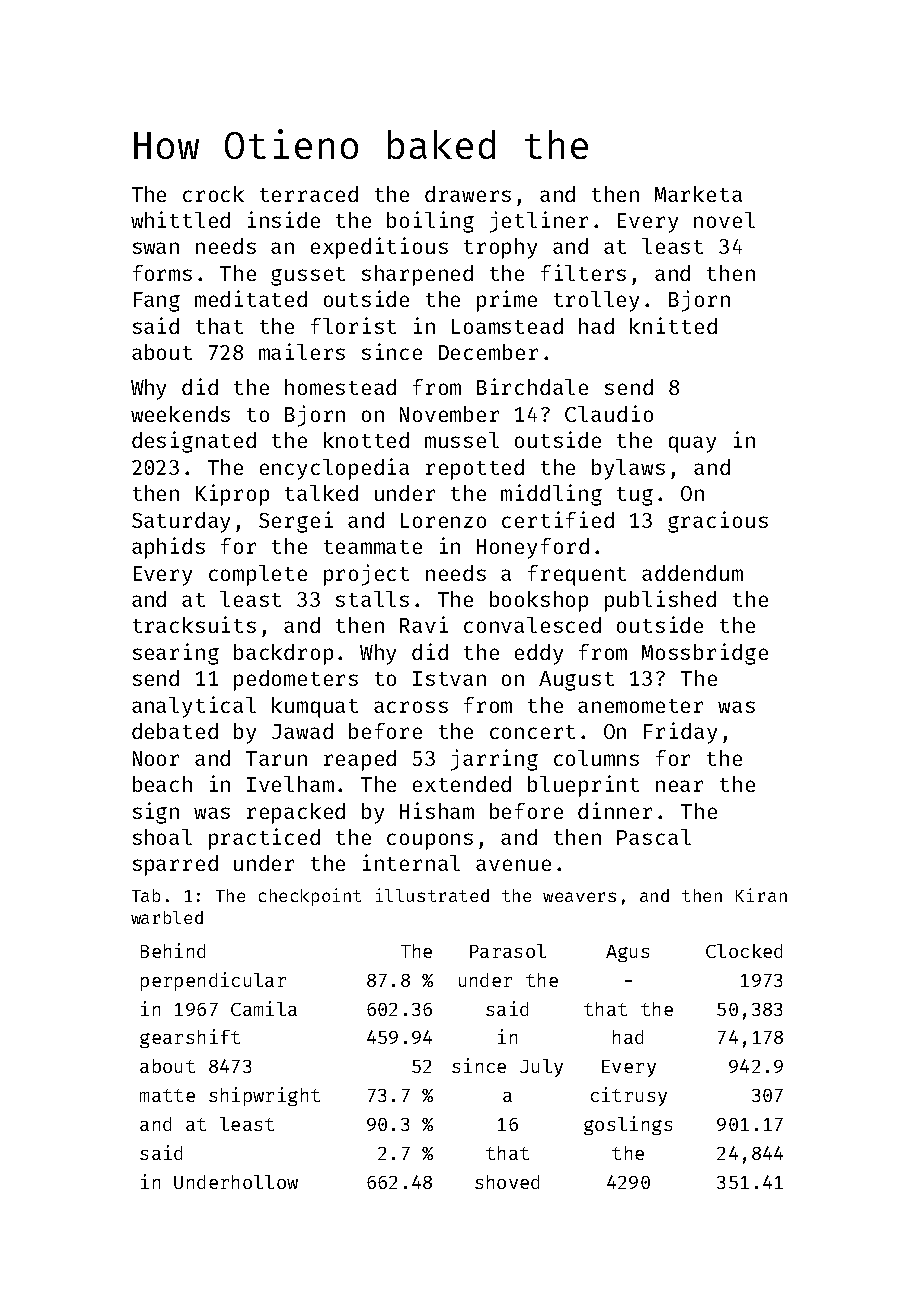  Describe the element at coordinates (692, 444) in the page. I see `quay` at that location.
